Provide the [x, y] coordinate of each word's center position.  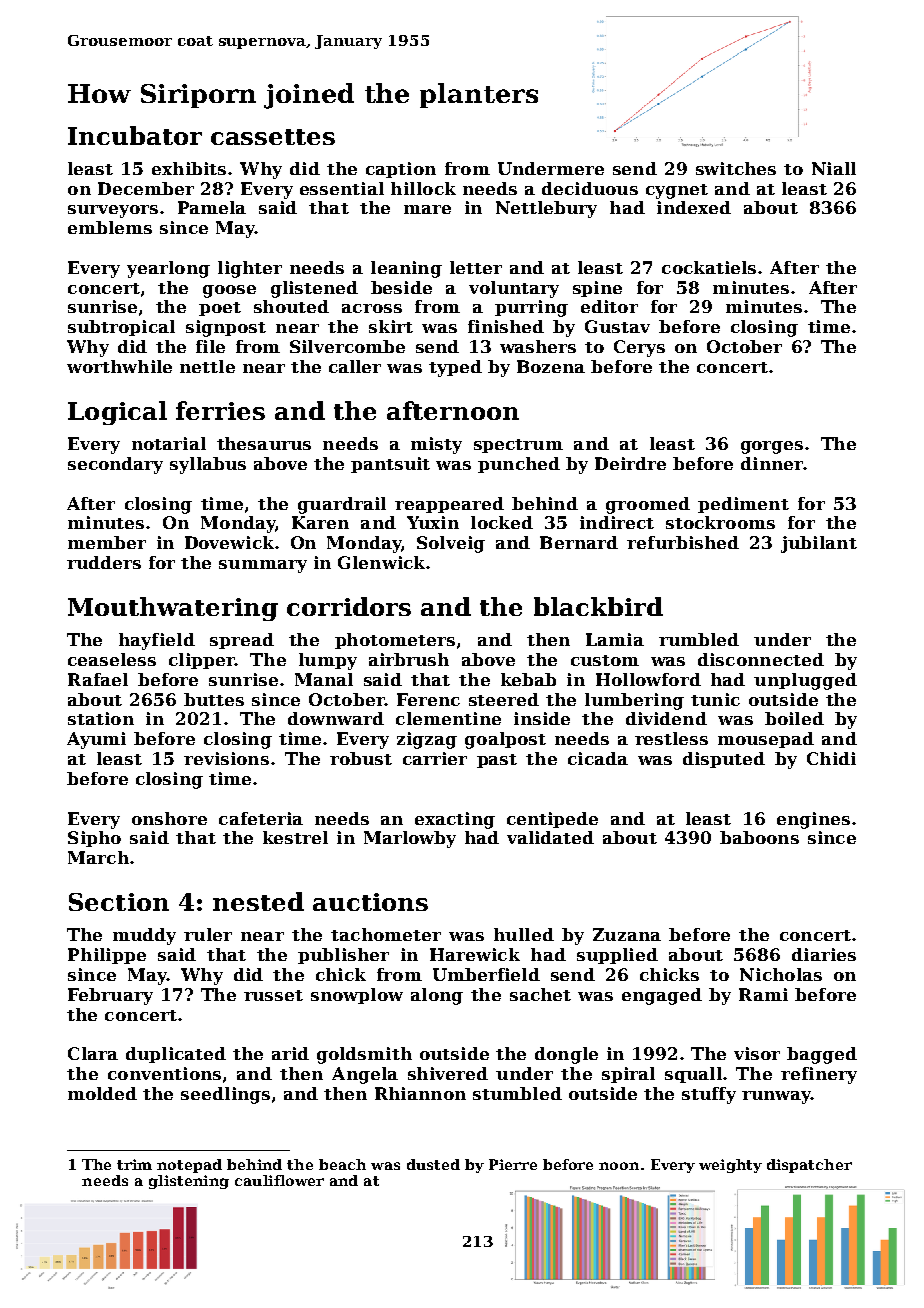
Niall [834, 168]
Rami [763, 994]
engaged [662, 996]
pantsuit [390, 465]
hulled [524, 934]
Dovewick [229, 542]
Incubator [135, 135]
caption [401, 170]
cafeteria [261, 818]
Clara [93, 1053]
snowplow [357, 996]
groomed [648, 505]
